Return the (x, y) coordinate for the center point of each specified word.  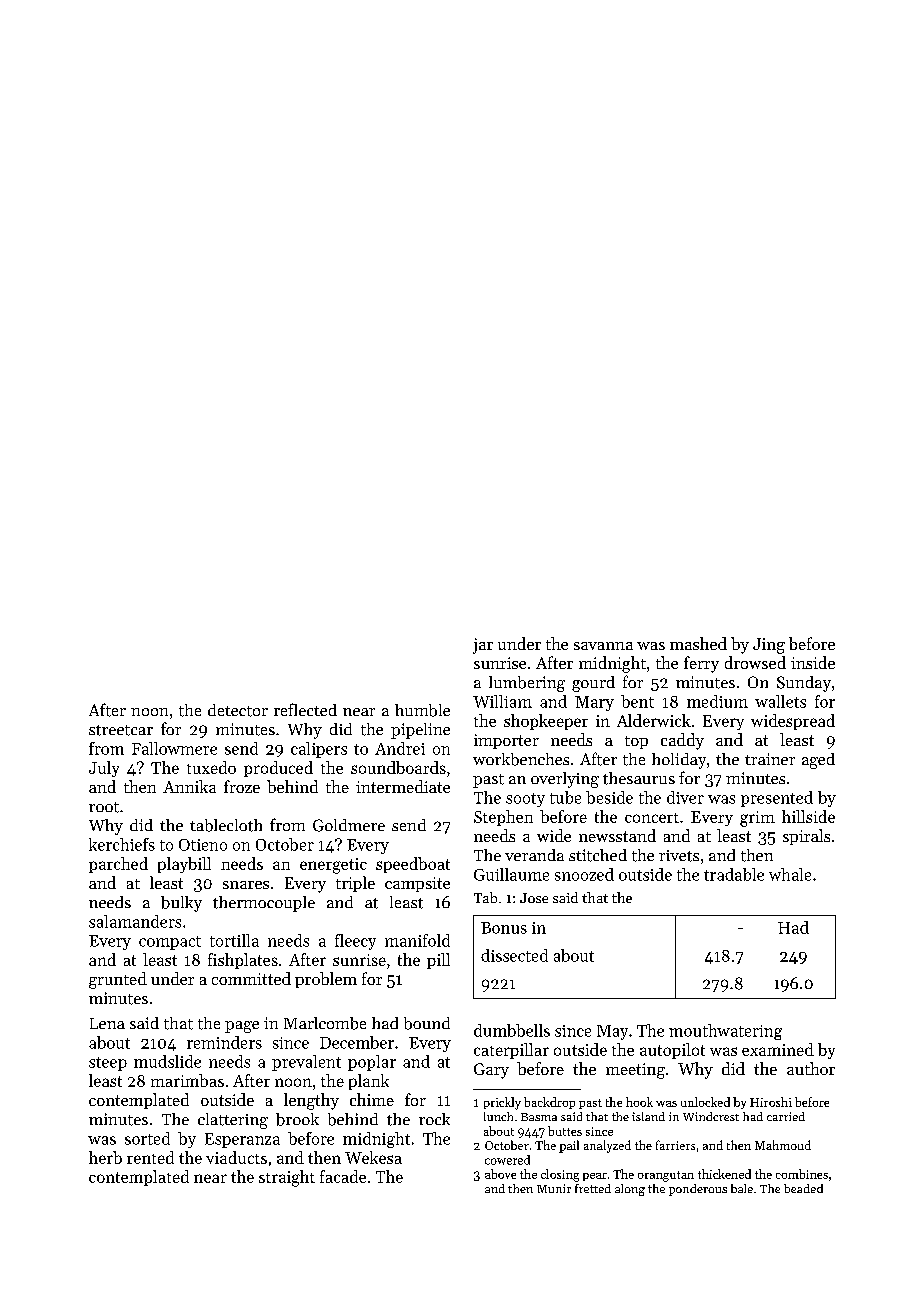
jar (483, 646)
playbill (184, 865)
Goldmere (349, 825)
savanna (603, 646)
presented (777, 799)
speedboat (413, 865)
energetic (333, 866)
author (811, 1068)
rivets (679, 856)
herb (105, 1157)
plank (369, 1082)
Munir (554, 1188)
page (242, 1027)
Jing (769, 646)
